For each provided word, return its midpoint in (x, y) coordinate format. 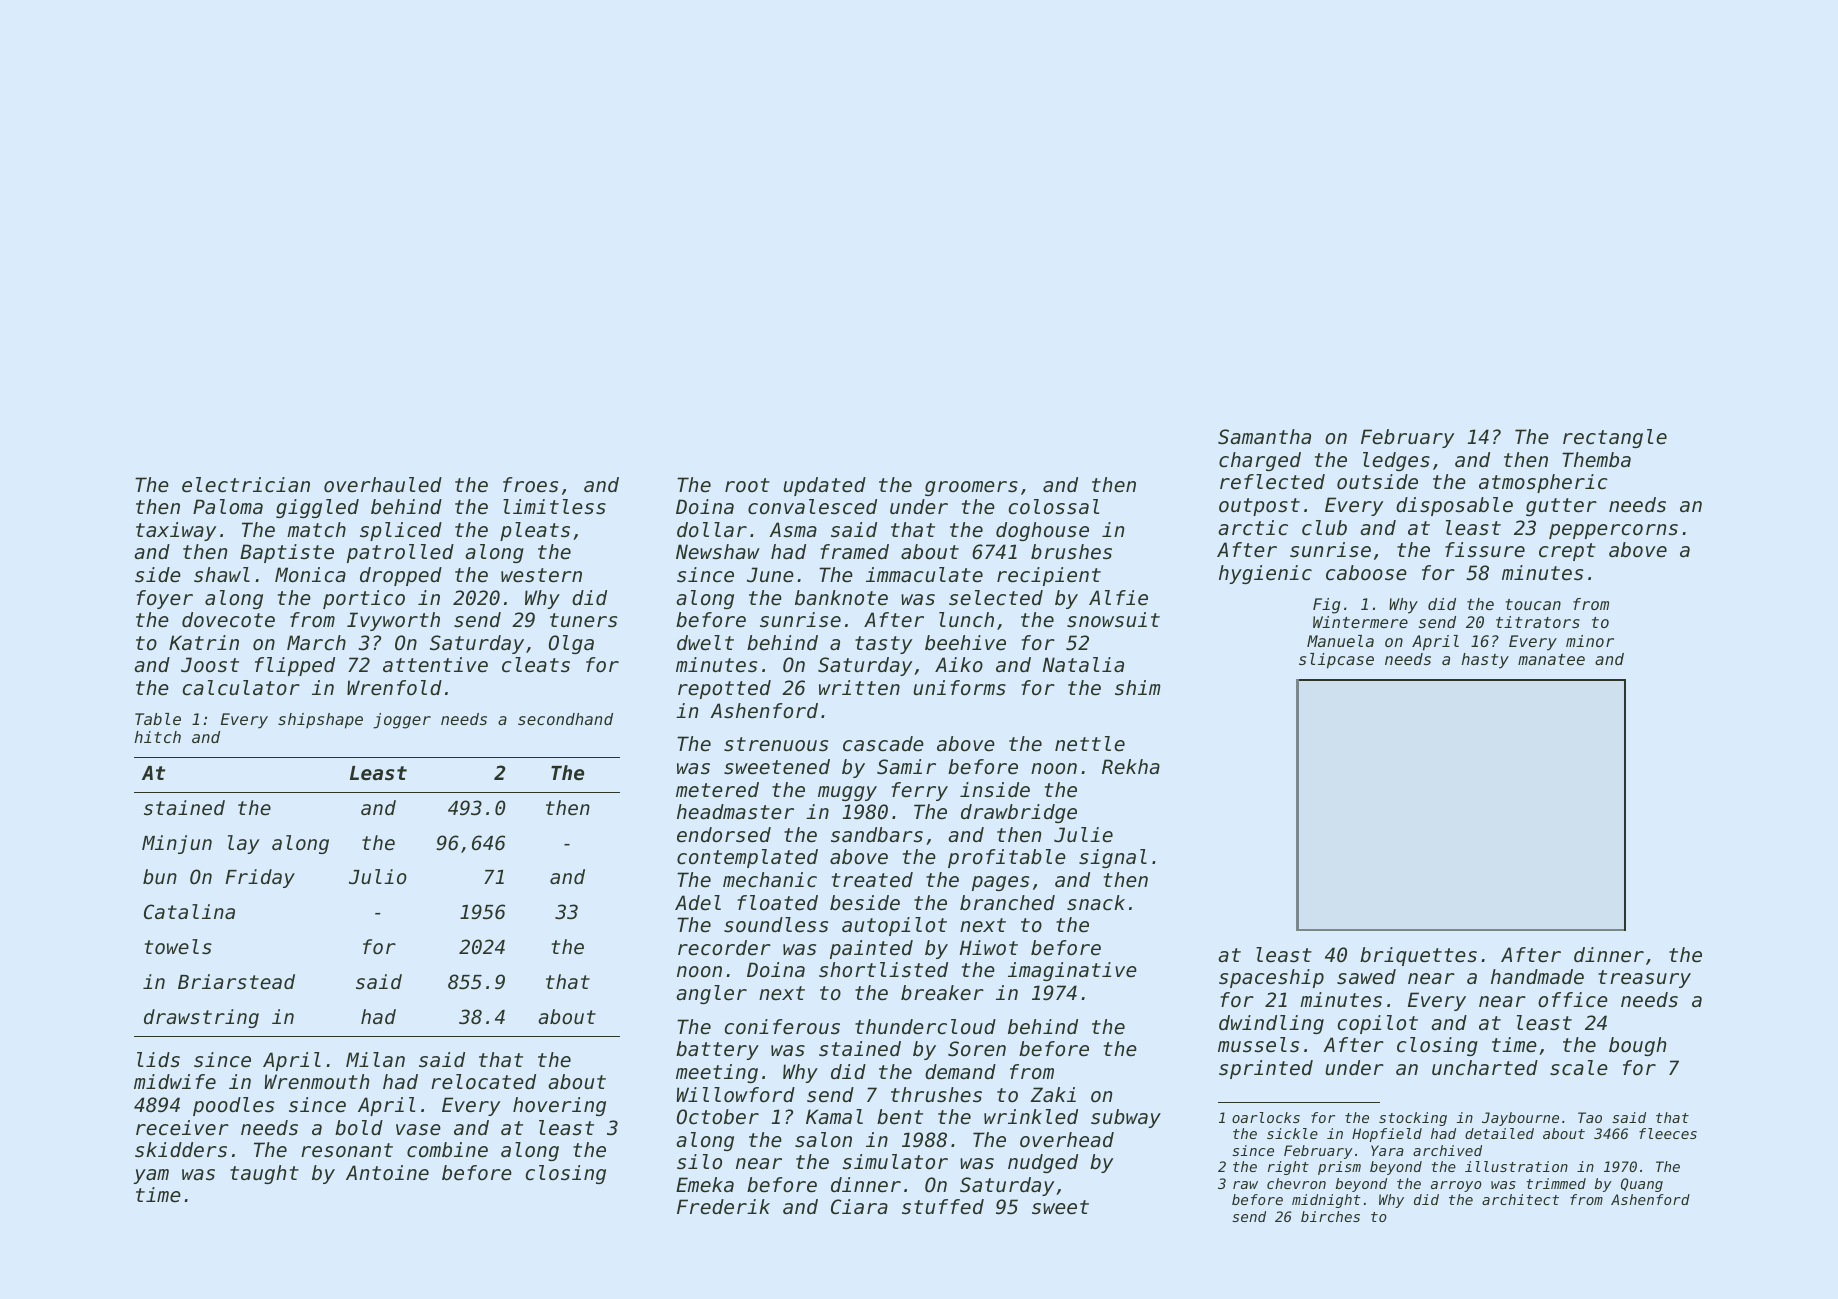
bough (1637, 1046)
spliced (401, 531)
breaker (942, 993)
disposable (1454, 506)
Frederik (723, 1207)
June (770, 575)
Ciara (859, 1207)
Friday (260, 878)
